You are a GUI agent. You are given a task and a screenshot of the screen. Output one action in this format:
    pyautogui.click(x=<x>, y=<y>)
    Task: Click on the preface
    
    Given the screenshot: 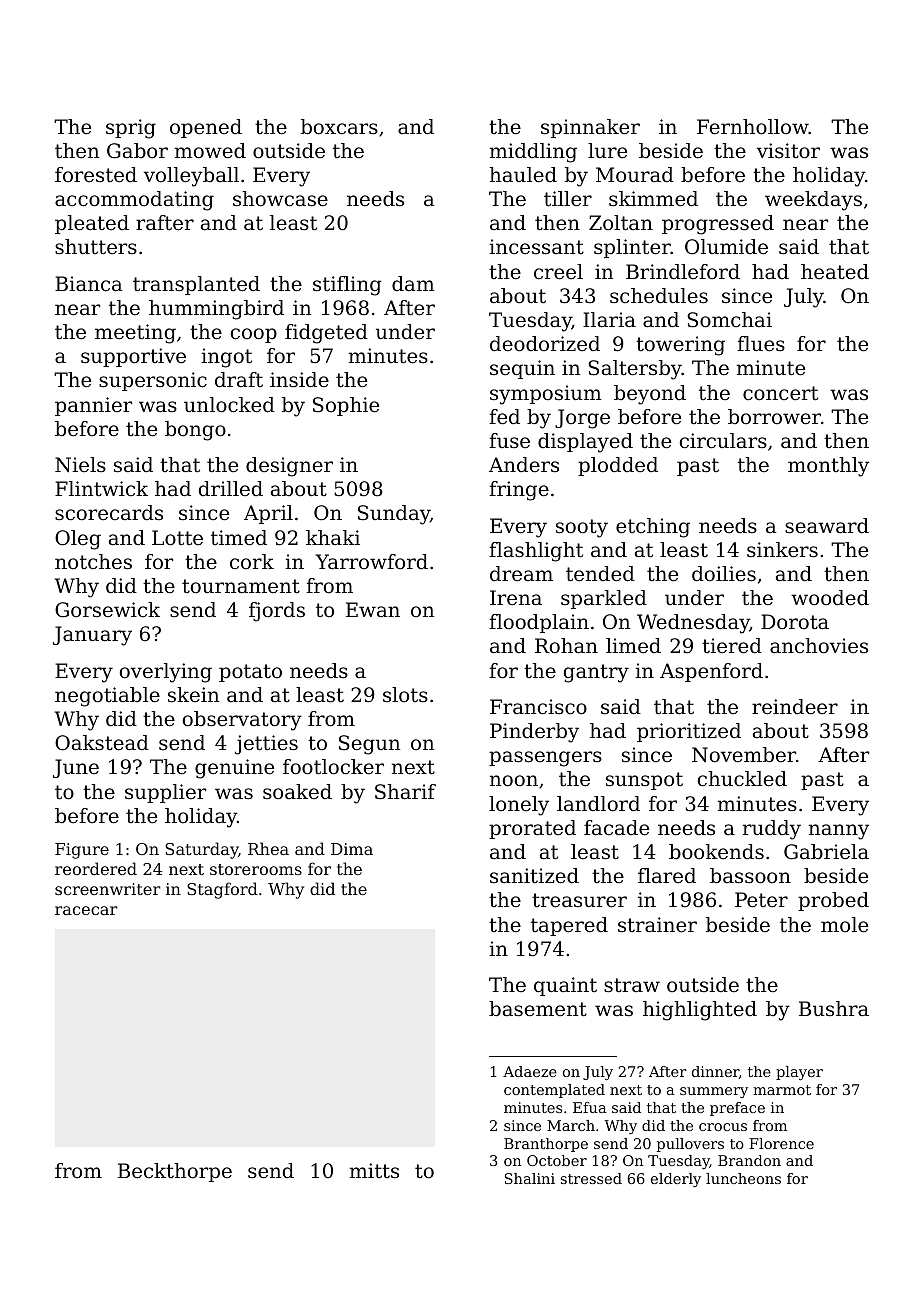 What is the action you would take?
    pyautogui.click(x=737, y=1109)
